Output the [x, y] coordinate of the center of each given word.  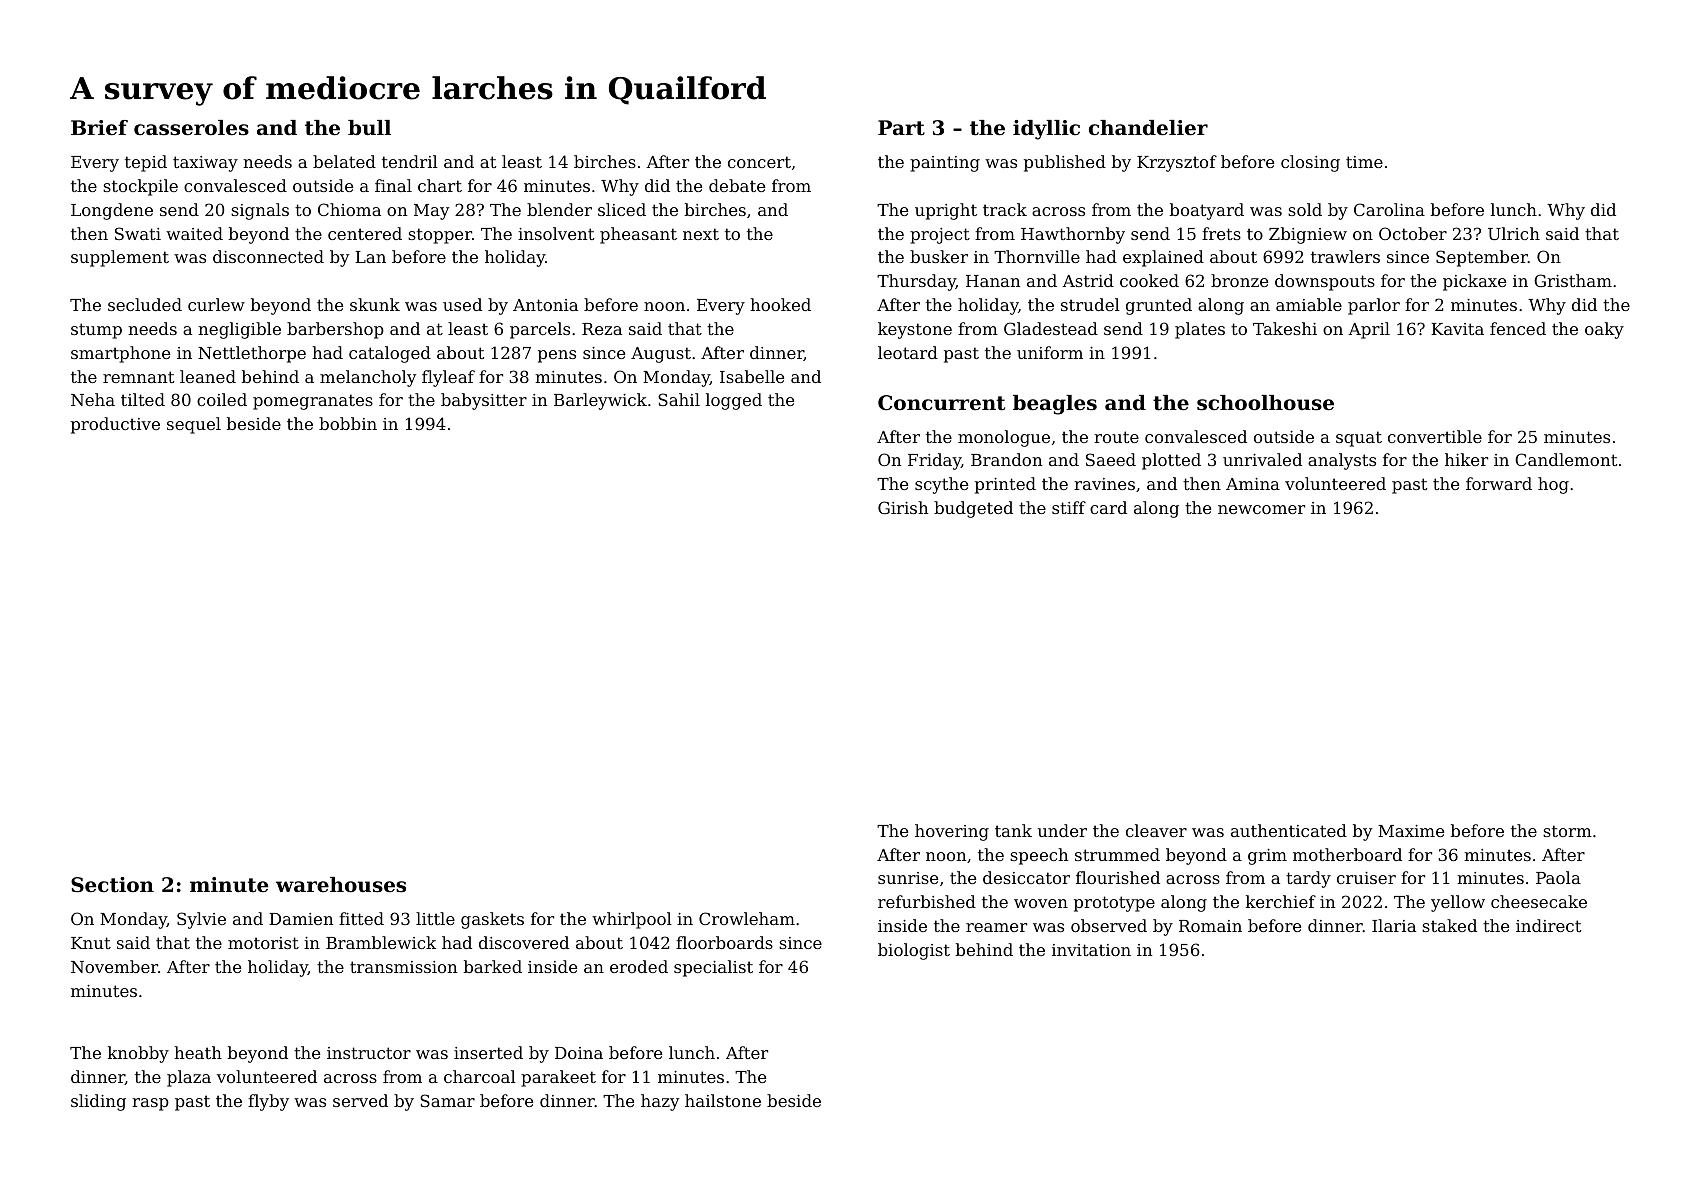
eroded [639, 966]
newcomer [1261, 509]
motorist [263, 943]
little [435, 918]
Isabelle [752, 376]
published [1065, 163]
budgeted [973, 509]
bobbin [348, 423]
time [1364, 162]
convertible [1435, 436]
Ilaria [1394, 925]
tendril [410, 161]
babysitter [484, 401]
